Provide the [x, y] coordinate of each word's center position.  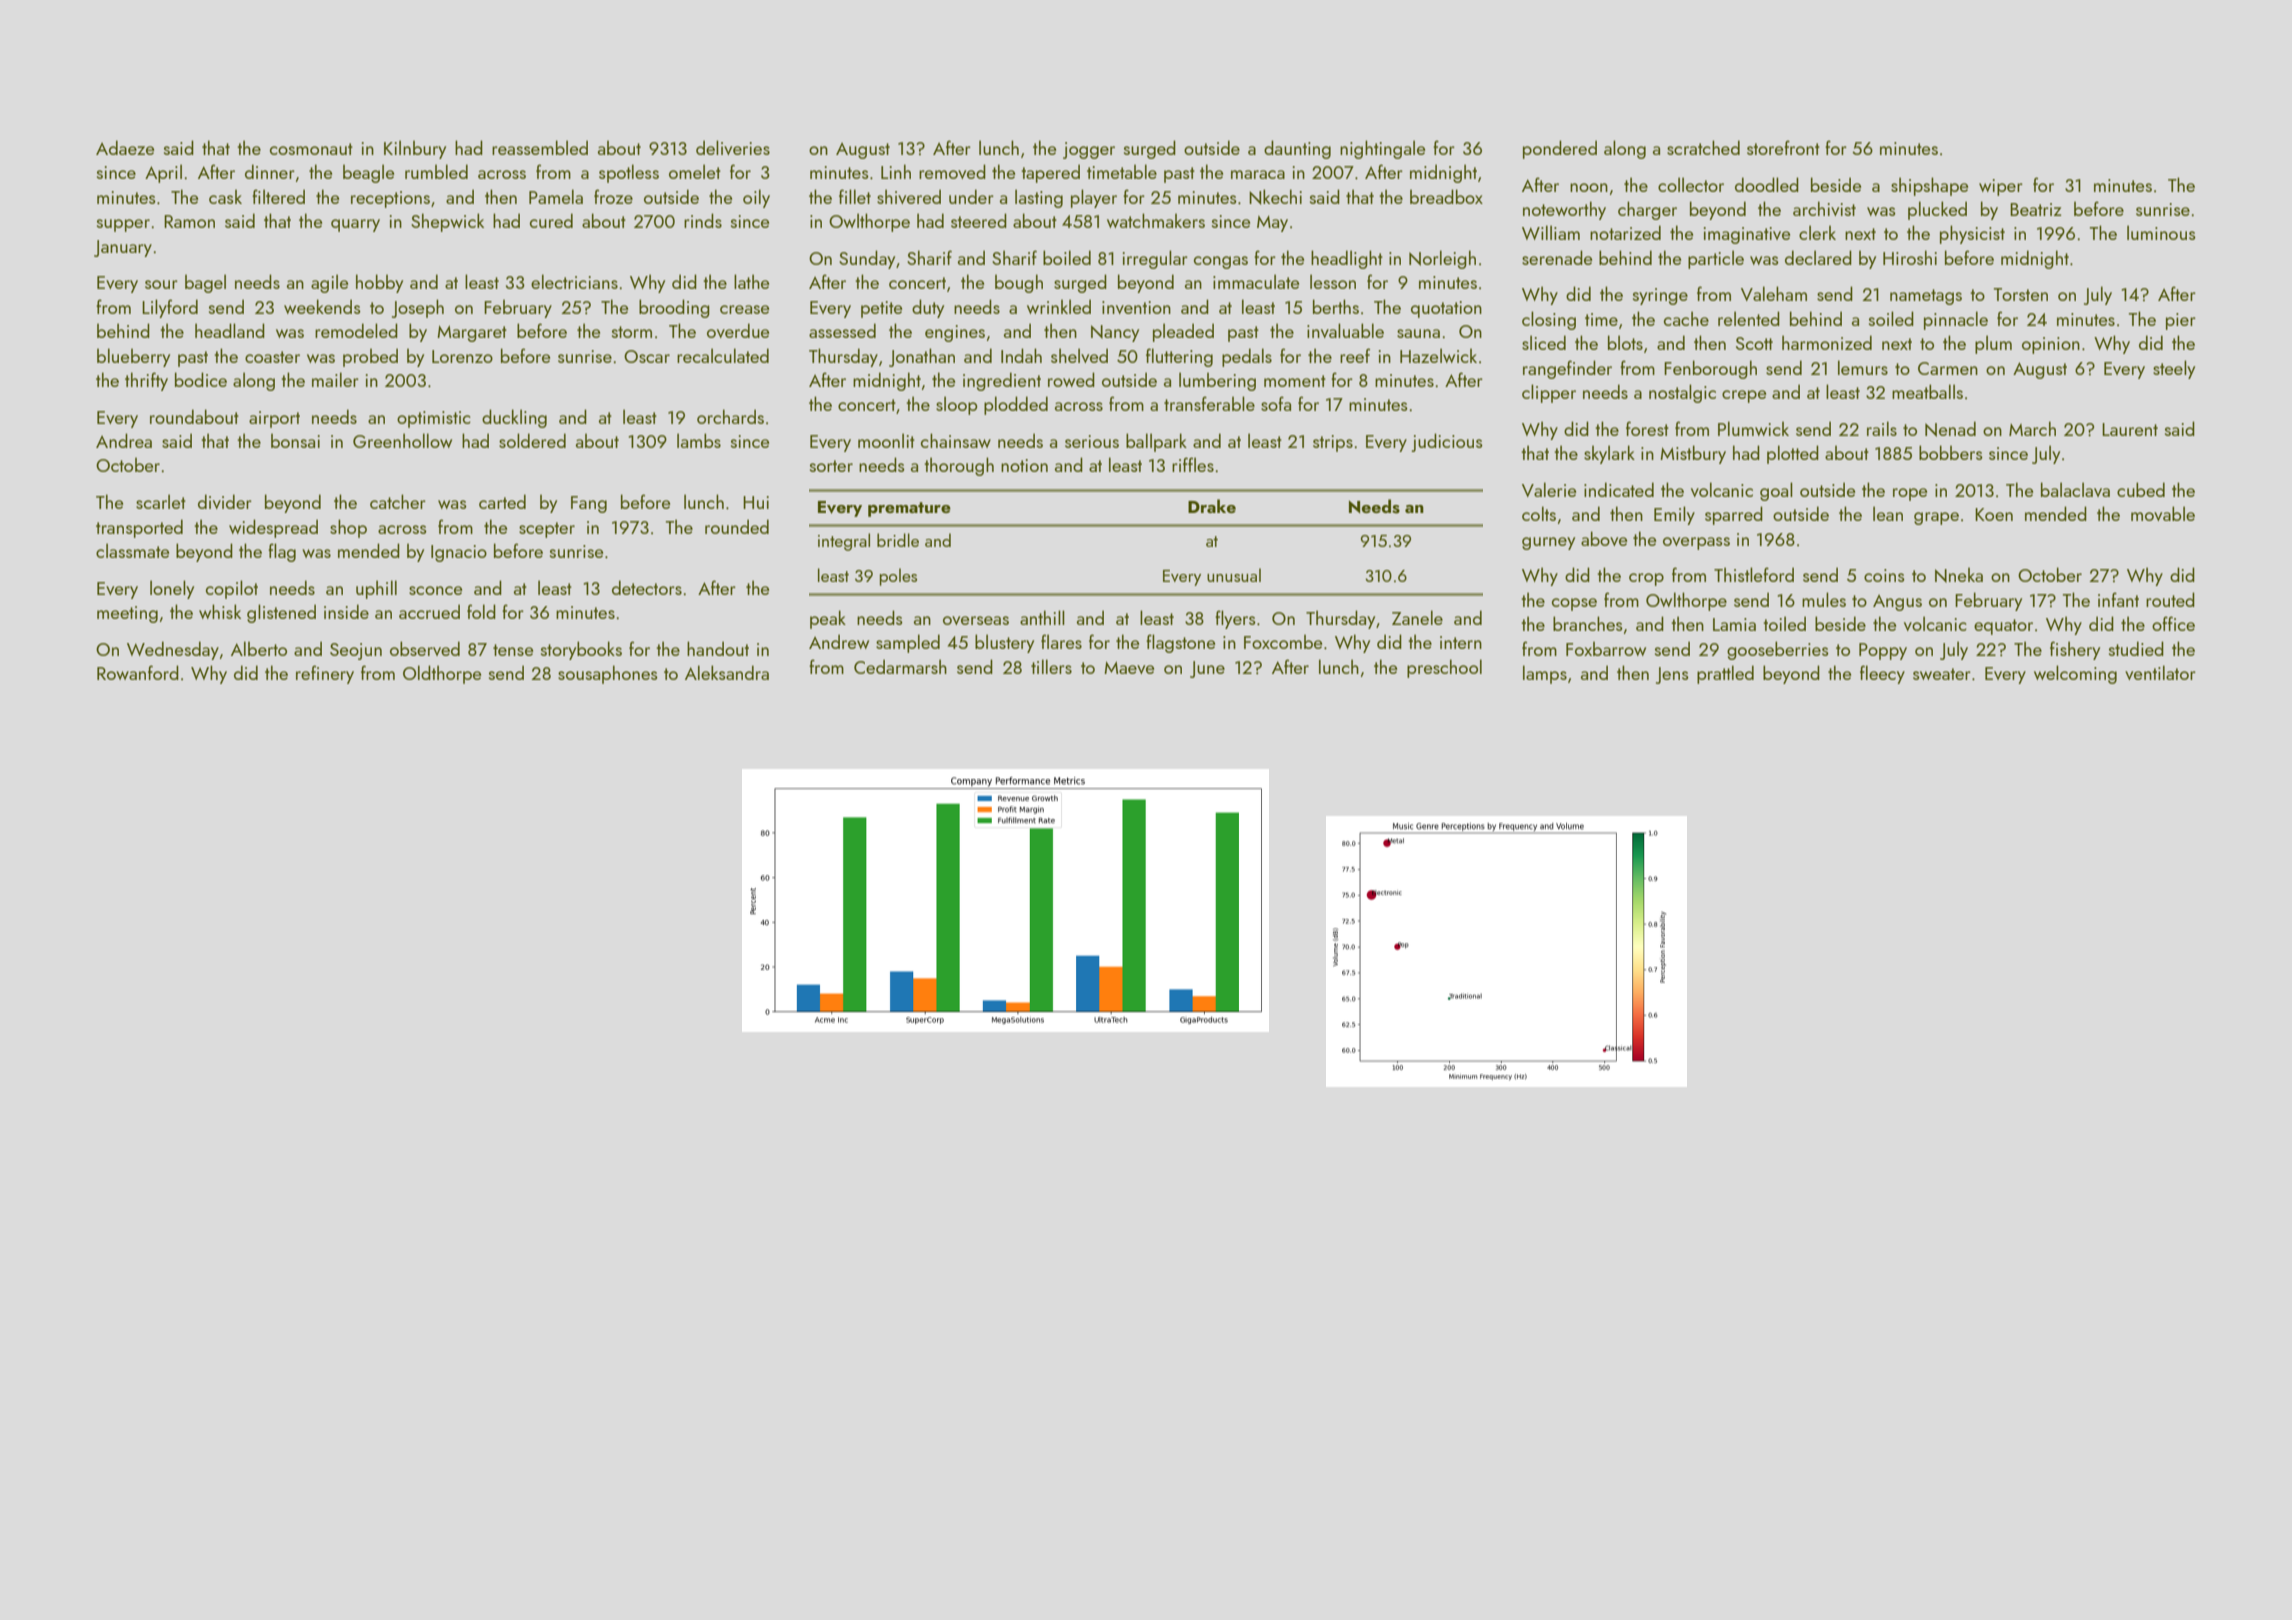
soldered [532, 440]
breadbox [1446, 196]
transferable [1209, 403]
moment [1295, 381]
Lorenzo [462, 356]
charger [1647, 210]
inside [346, 611]
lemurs [1863, 367]
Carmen [1948, 368]
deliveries [733, 147]
